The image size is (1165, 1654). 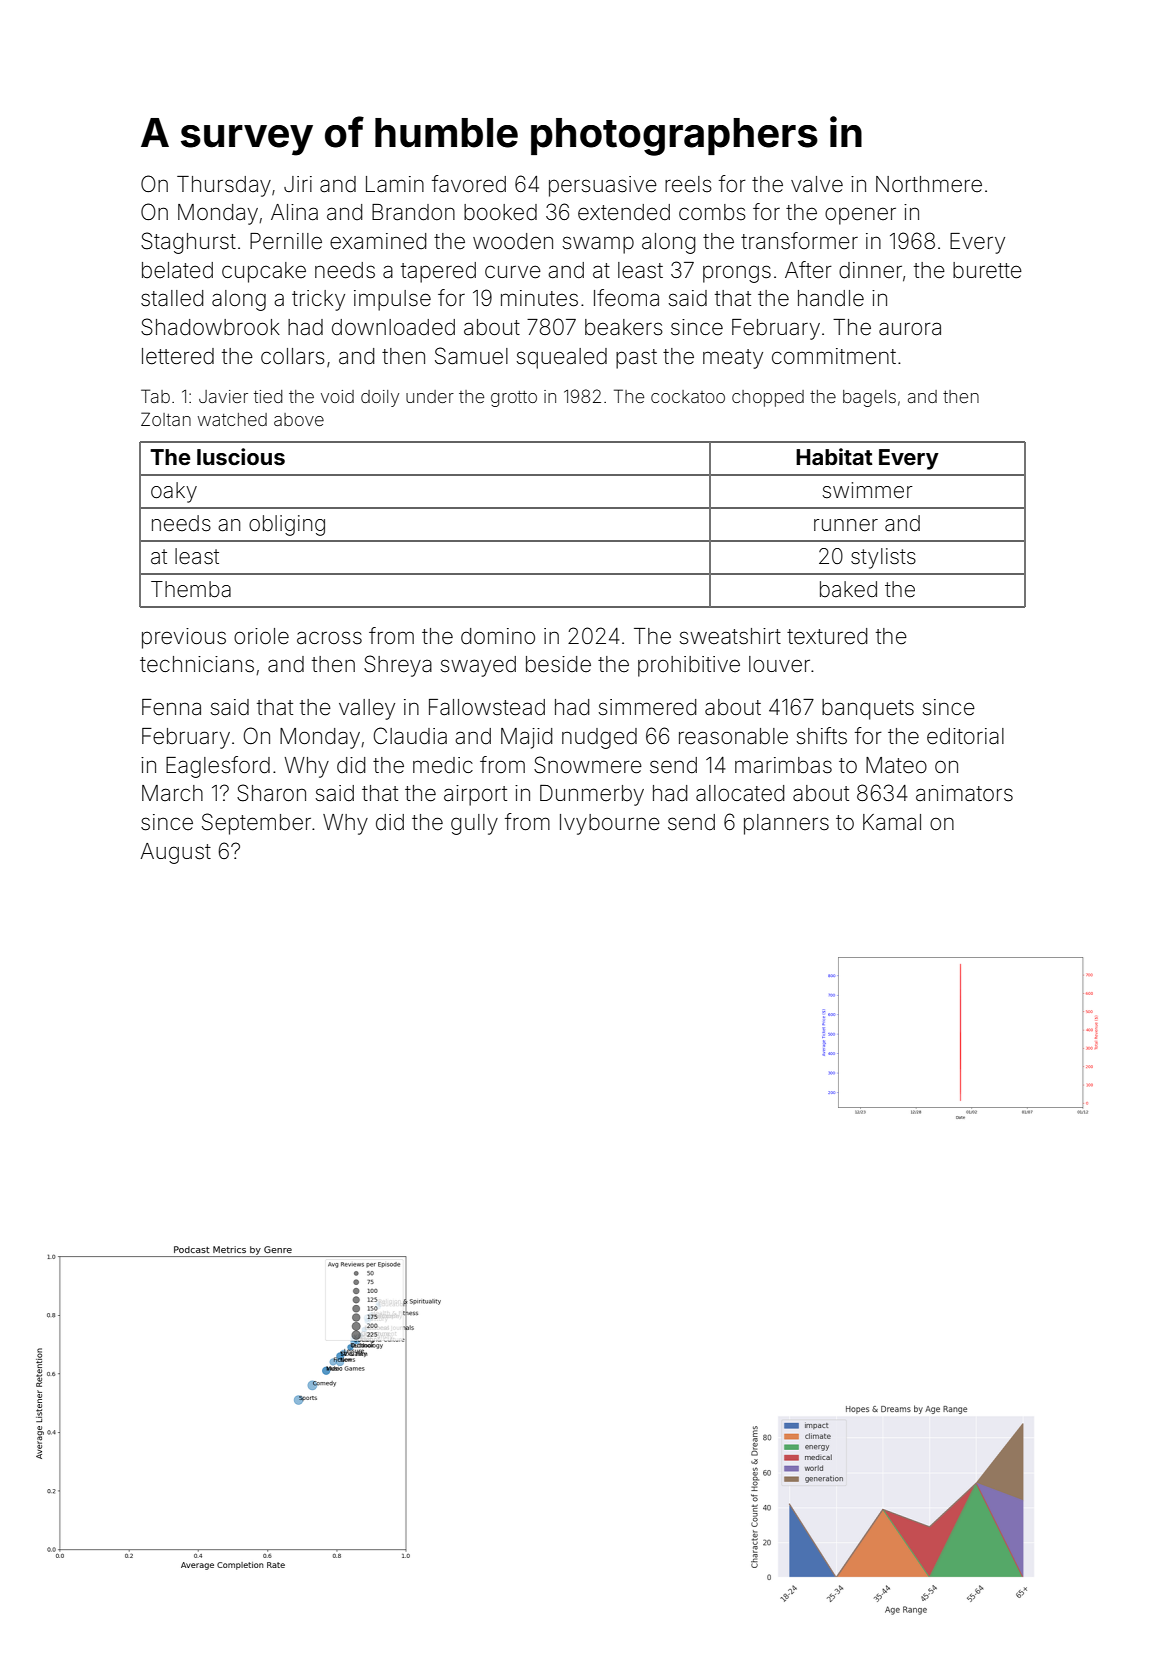 What do you see at coordinates (298, 184) in the screenshot?
I see `Jiri` at bounding box center [298, 184].
